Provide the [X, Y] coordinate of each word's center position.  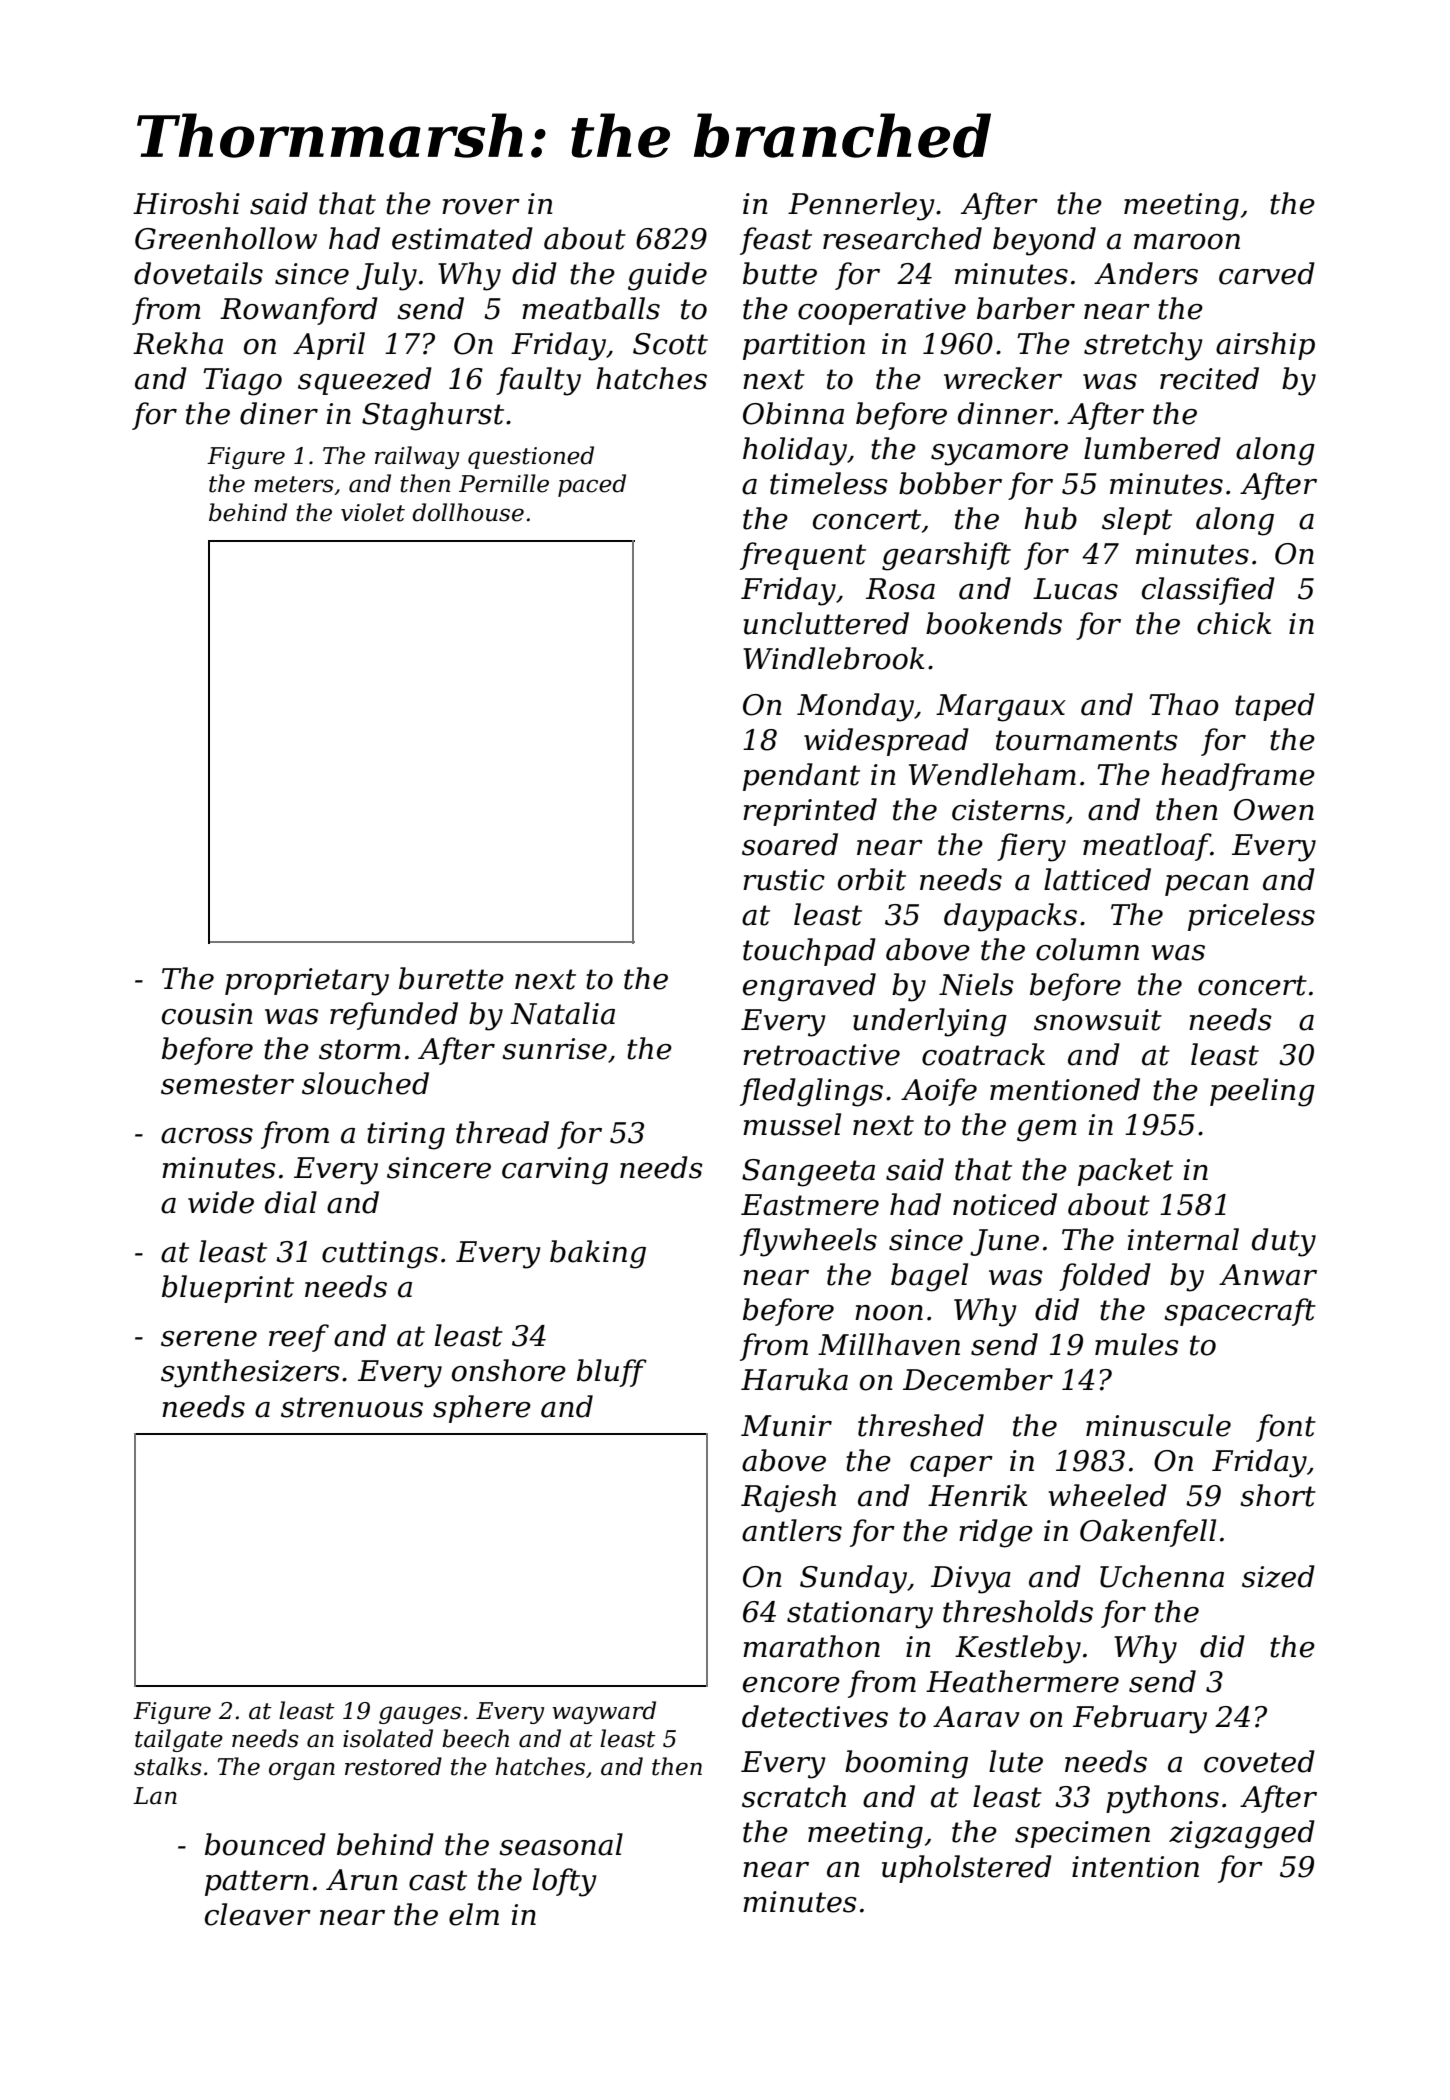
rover [481, 207]
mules [1137, 1344]
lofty [564, 1882]
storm [360, 1049]
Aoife [939, 1092]
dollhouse [468, 512]
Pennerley [861, 206]
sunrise [554, 1049]
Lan [155, 1796]
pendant [801, 777]
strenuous [352, 1407]
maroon [1187, 242]
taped [1275, 707]
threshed [921, 1425]
